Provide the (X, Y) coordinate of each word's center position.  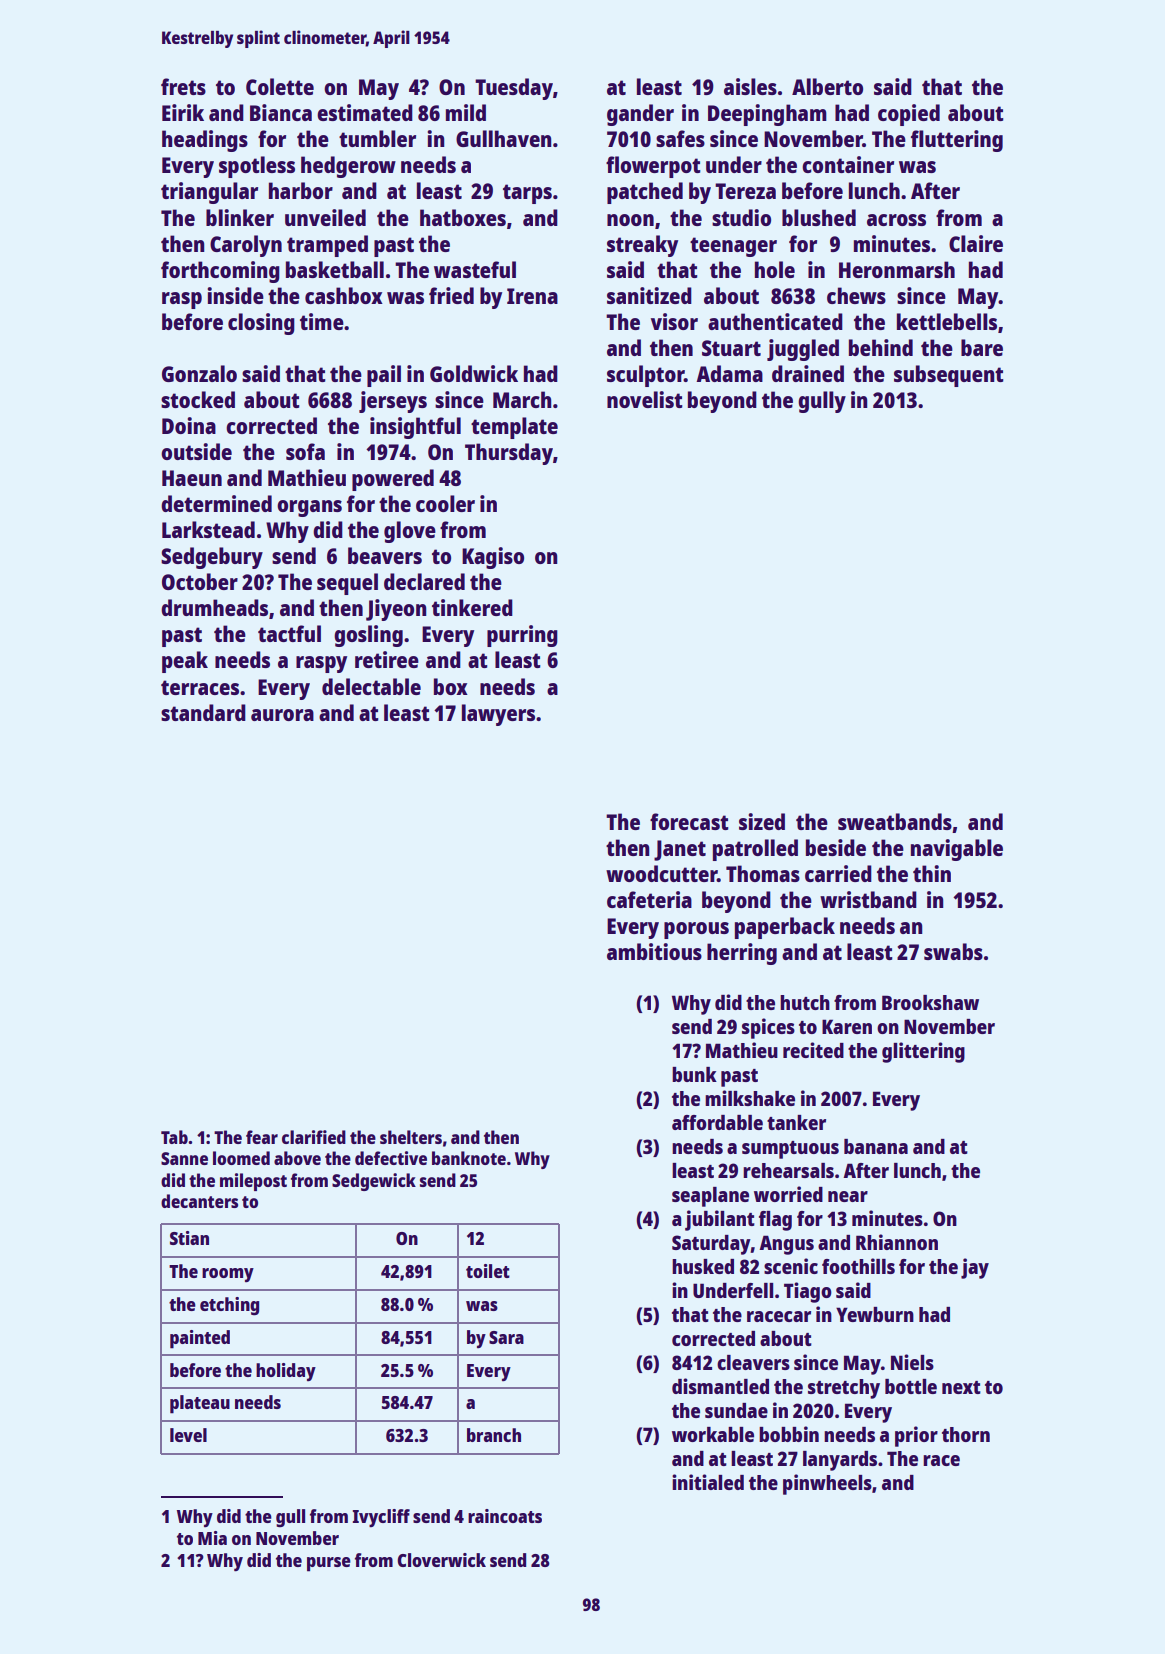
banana (876, 1146)
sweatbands (895, 821)
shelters (411, 1137)
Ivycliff (381, 1518)
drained (808, 373)
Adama (729, 373)
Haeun (192, 478)
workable (713, 1434)
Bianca (281, 112)
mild (466, 112)
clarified (314, 1137)
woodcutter (661, 873)
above (297, 1158)
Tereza (745, 191)
